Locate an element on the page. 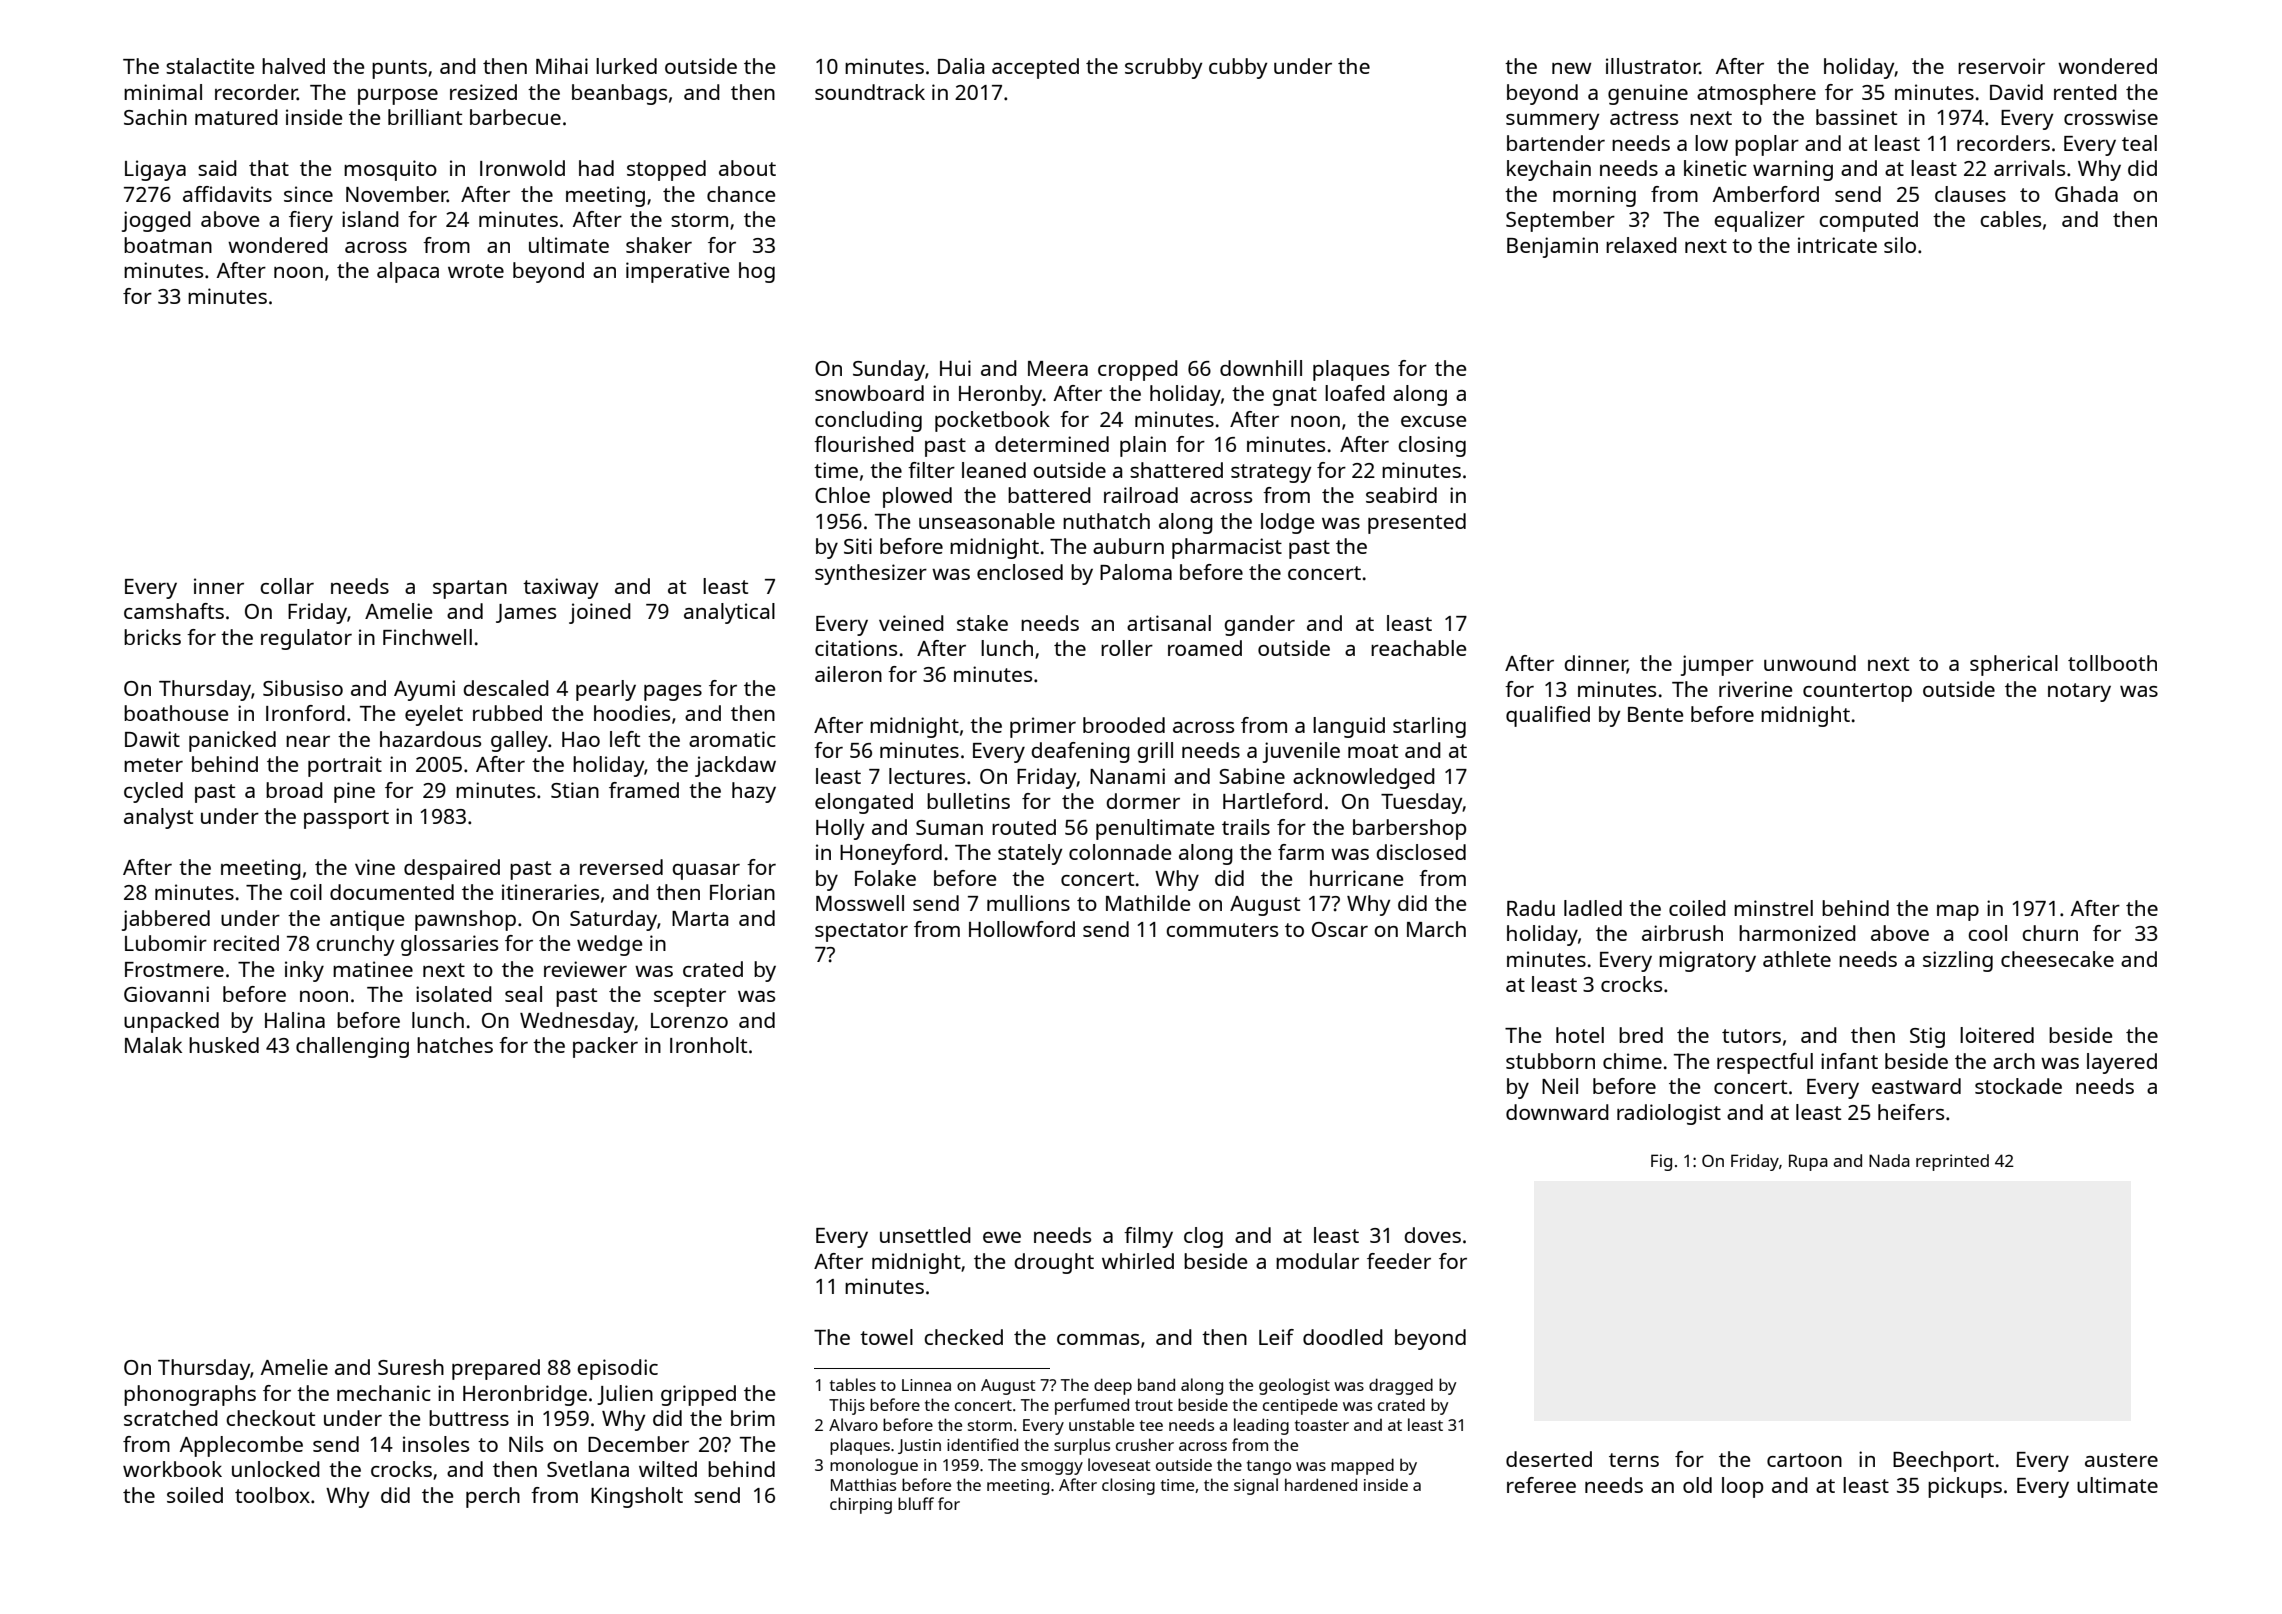 The image size is (2282, 1614). spartan is located at coordinates (470, 589).
